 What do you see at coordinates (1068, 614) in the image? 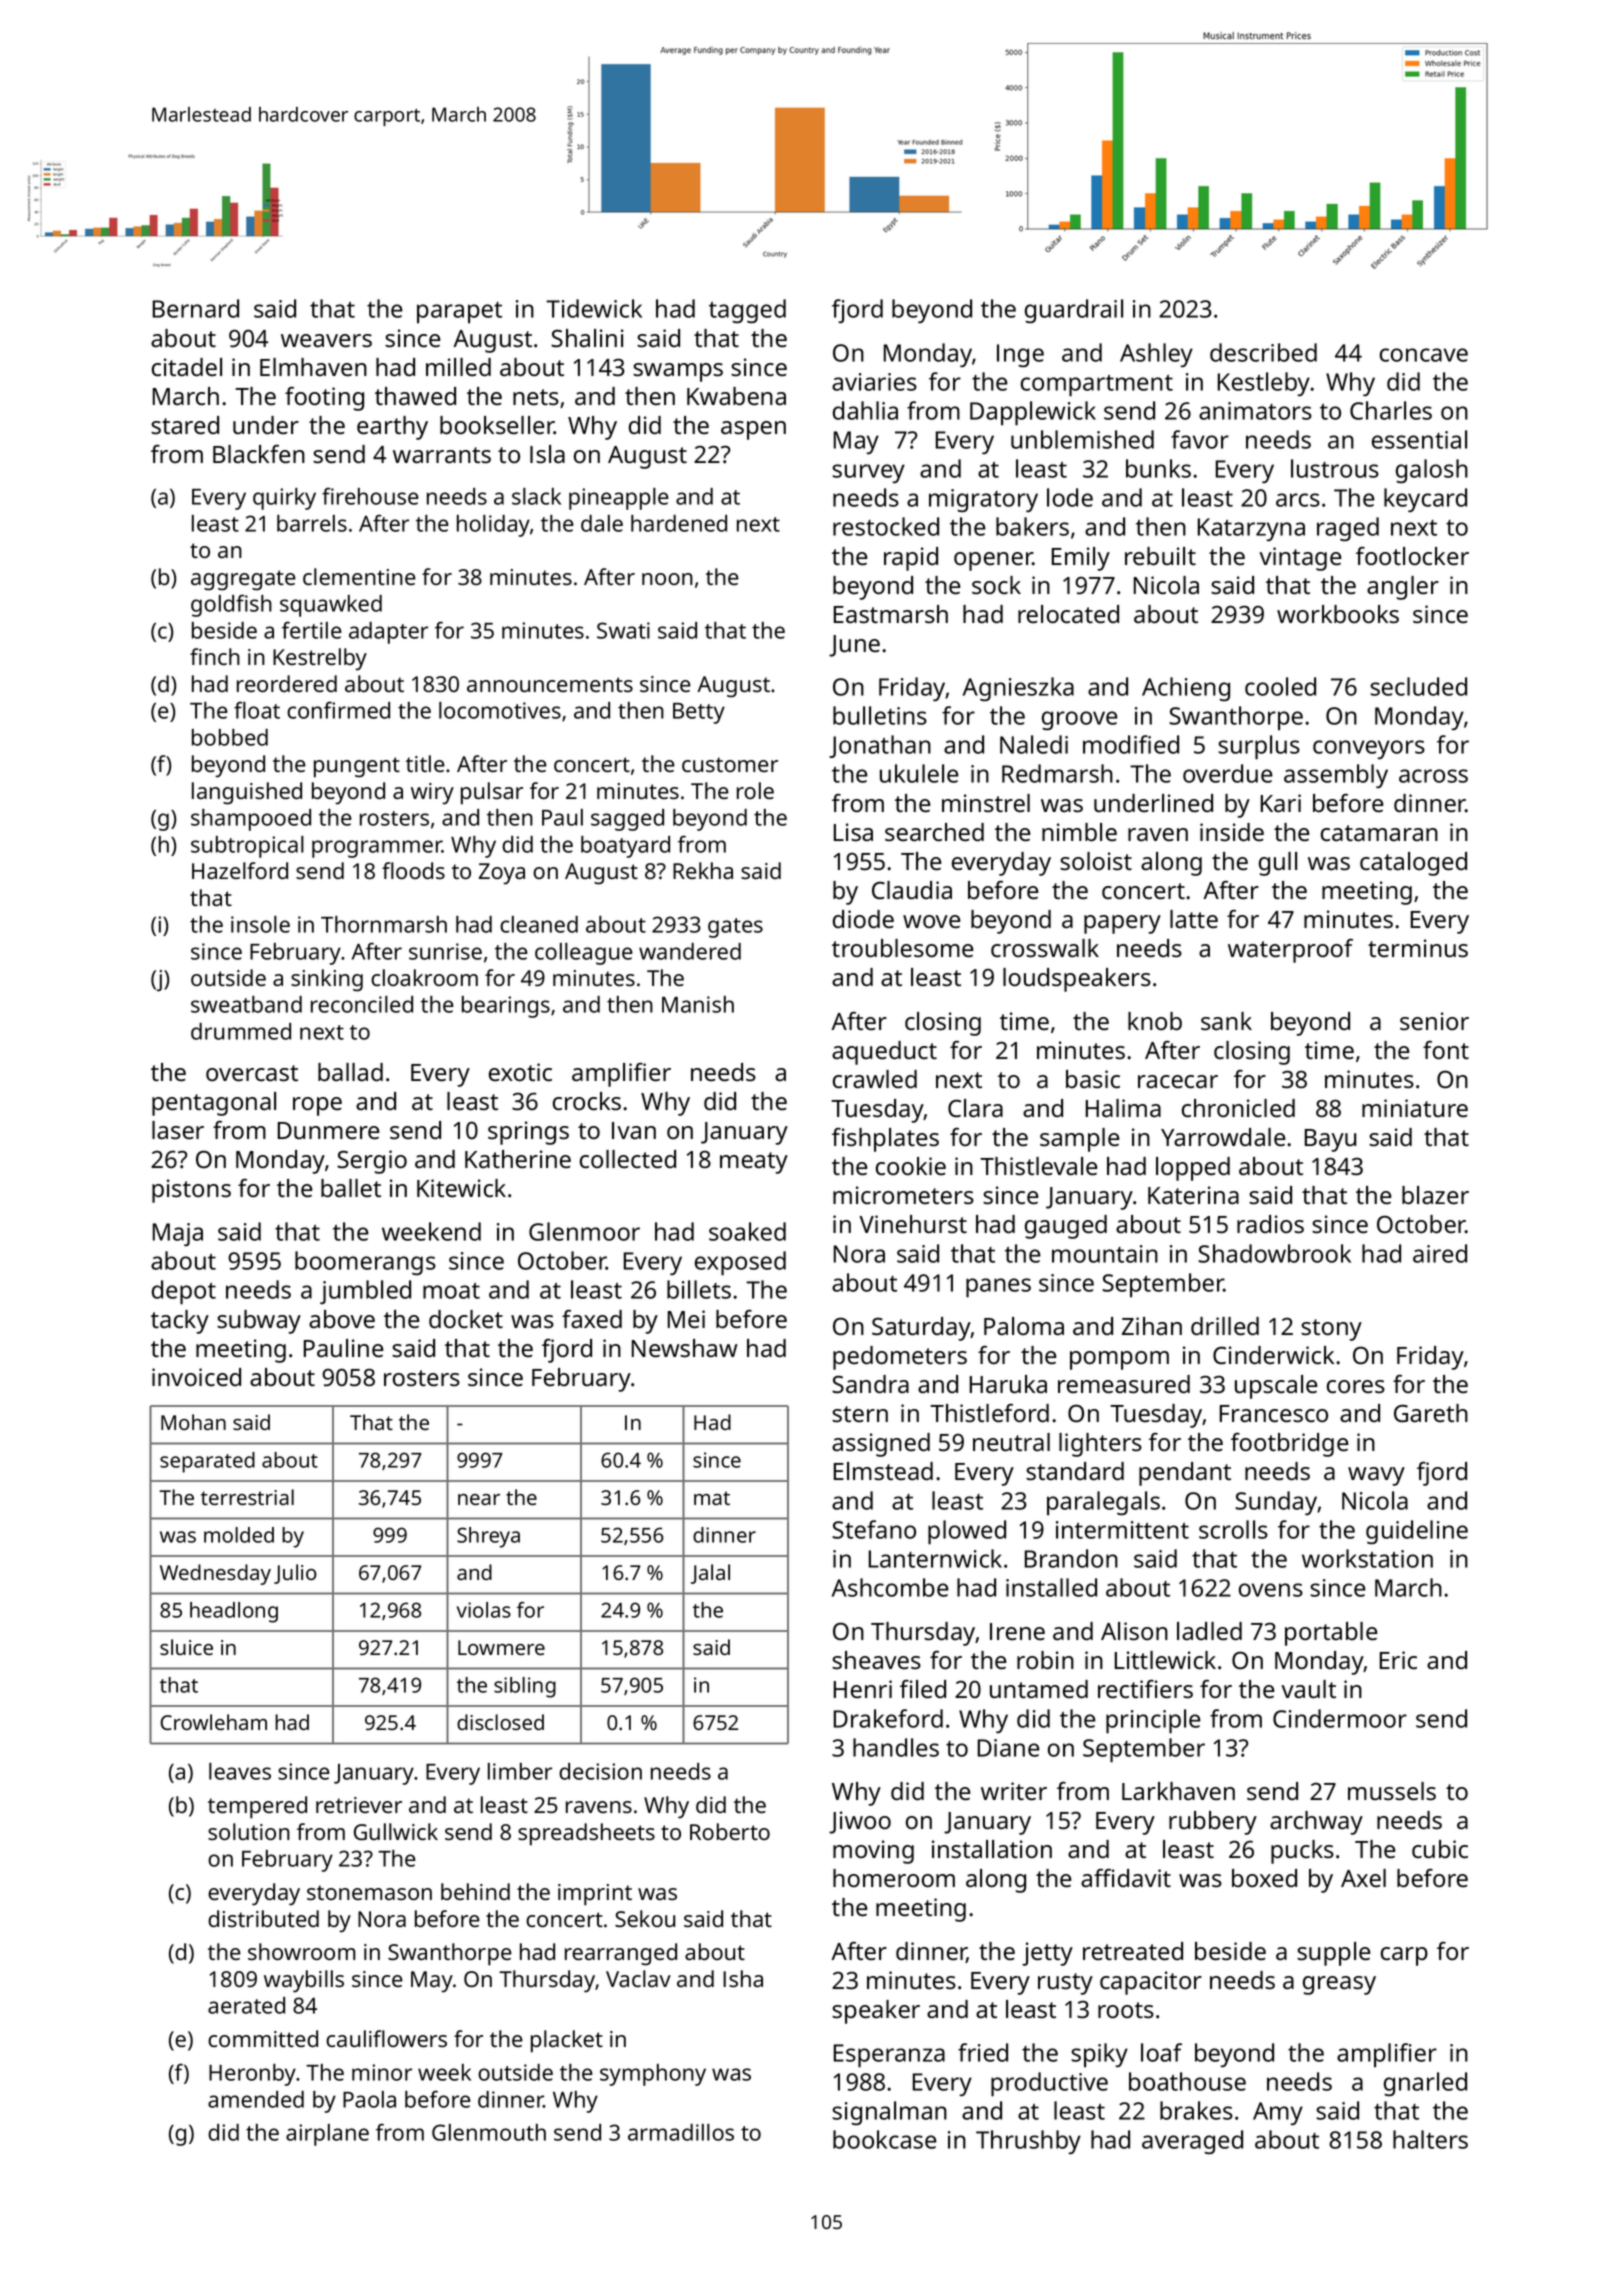
I see `relocated` at bounding box center [1068, 614].
